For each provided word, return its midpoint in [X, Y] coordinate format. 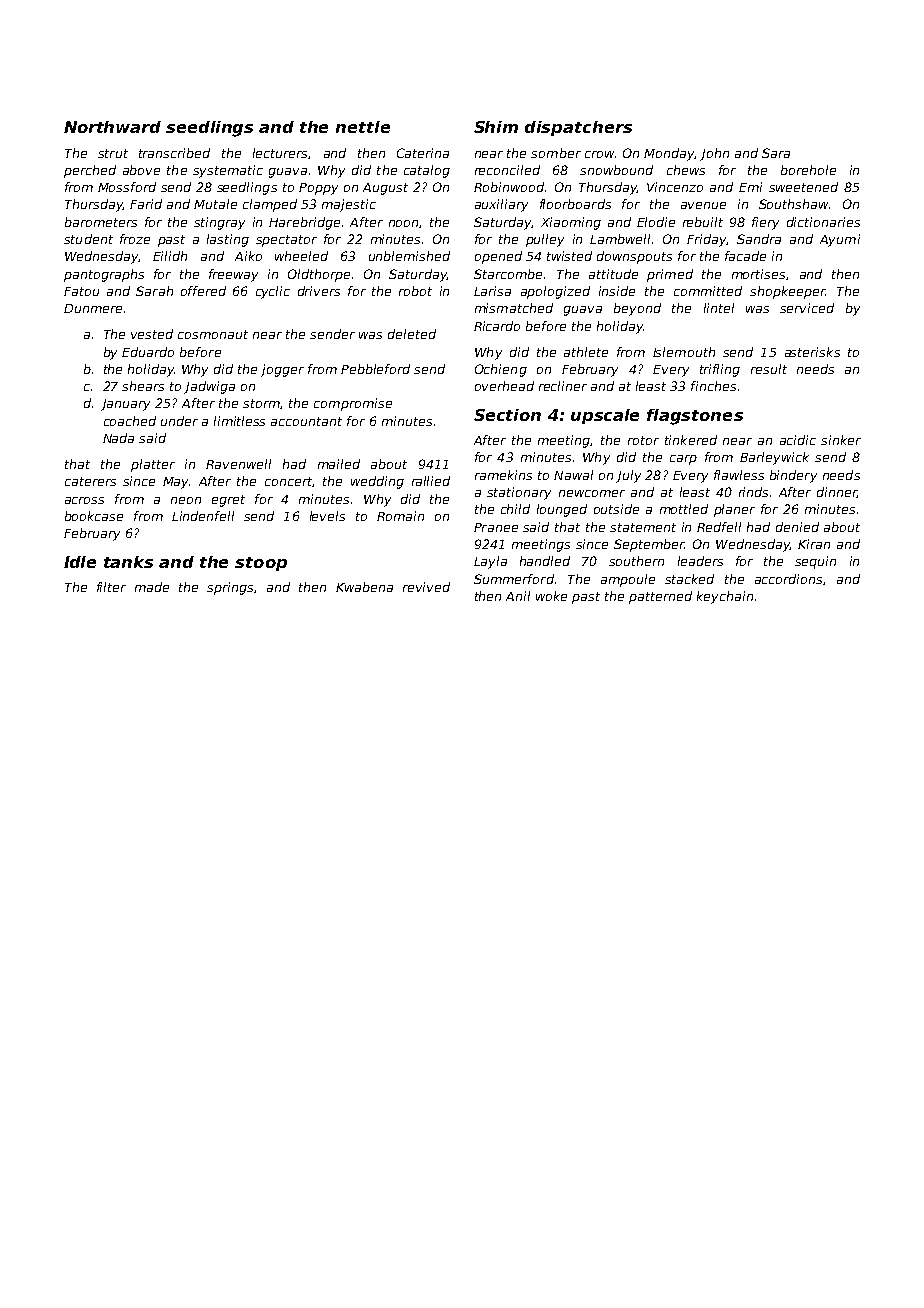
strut [113, 153]
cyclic [273, 292]
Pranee [496, 527]
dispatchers [578, 128]
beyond [637, 309]
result [769, 369]
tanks [128, 562]
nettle [363, 127]
